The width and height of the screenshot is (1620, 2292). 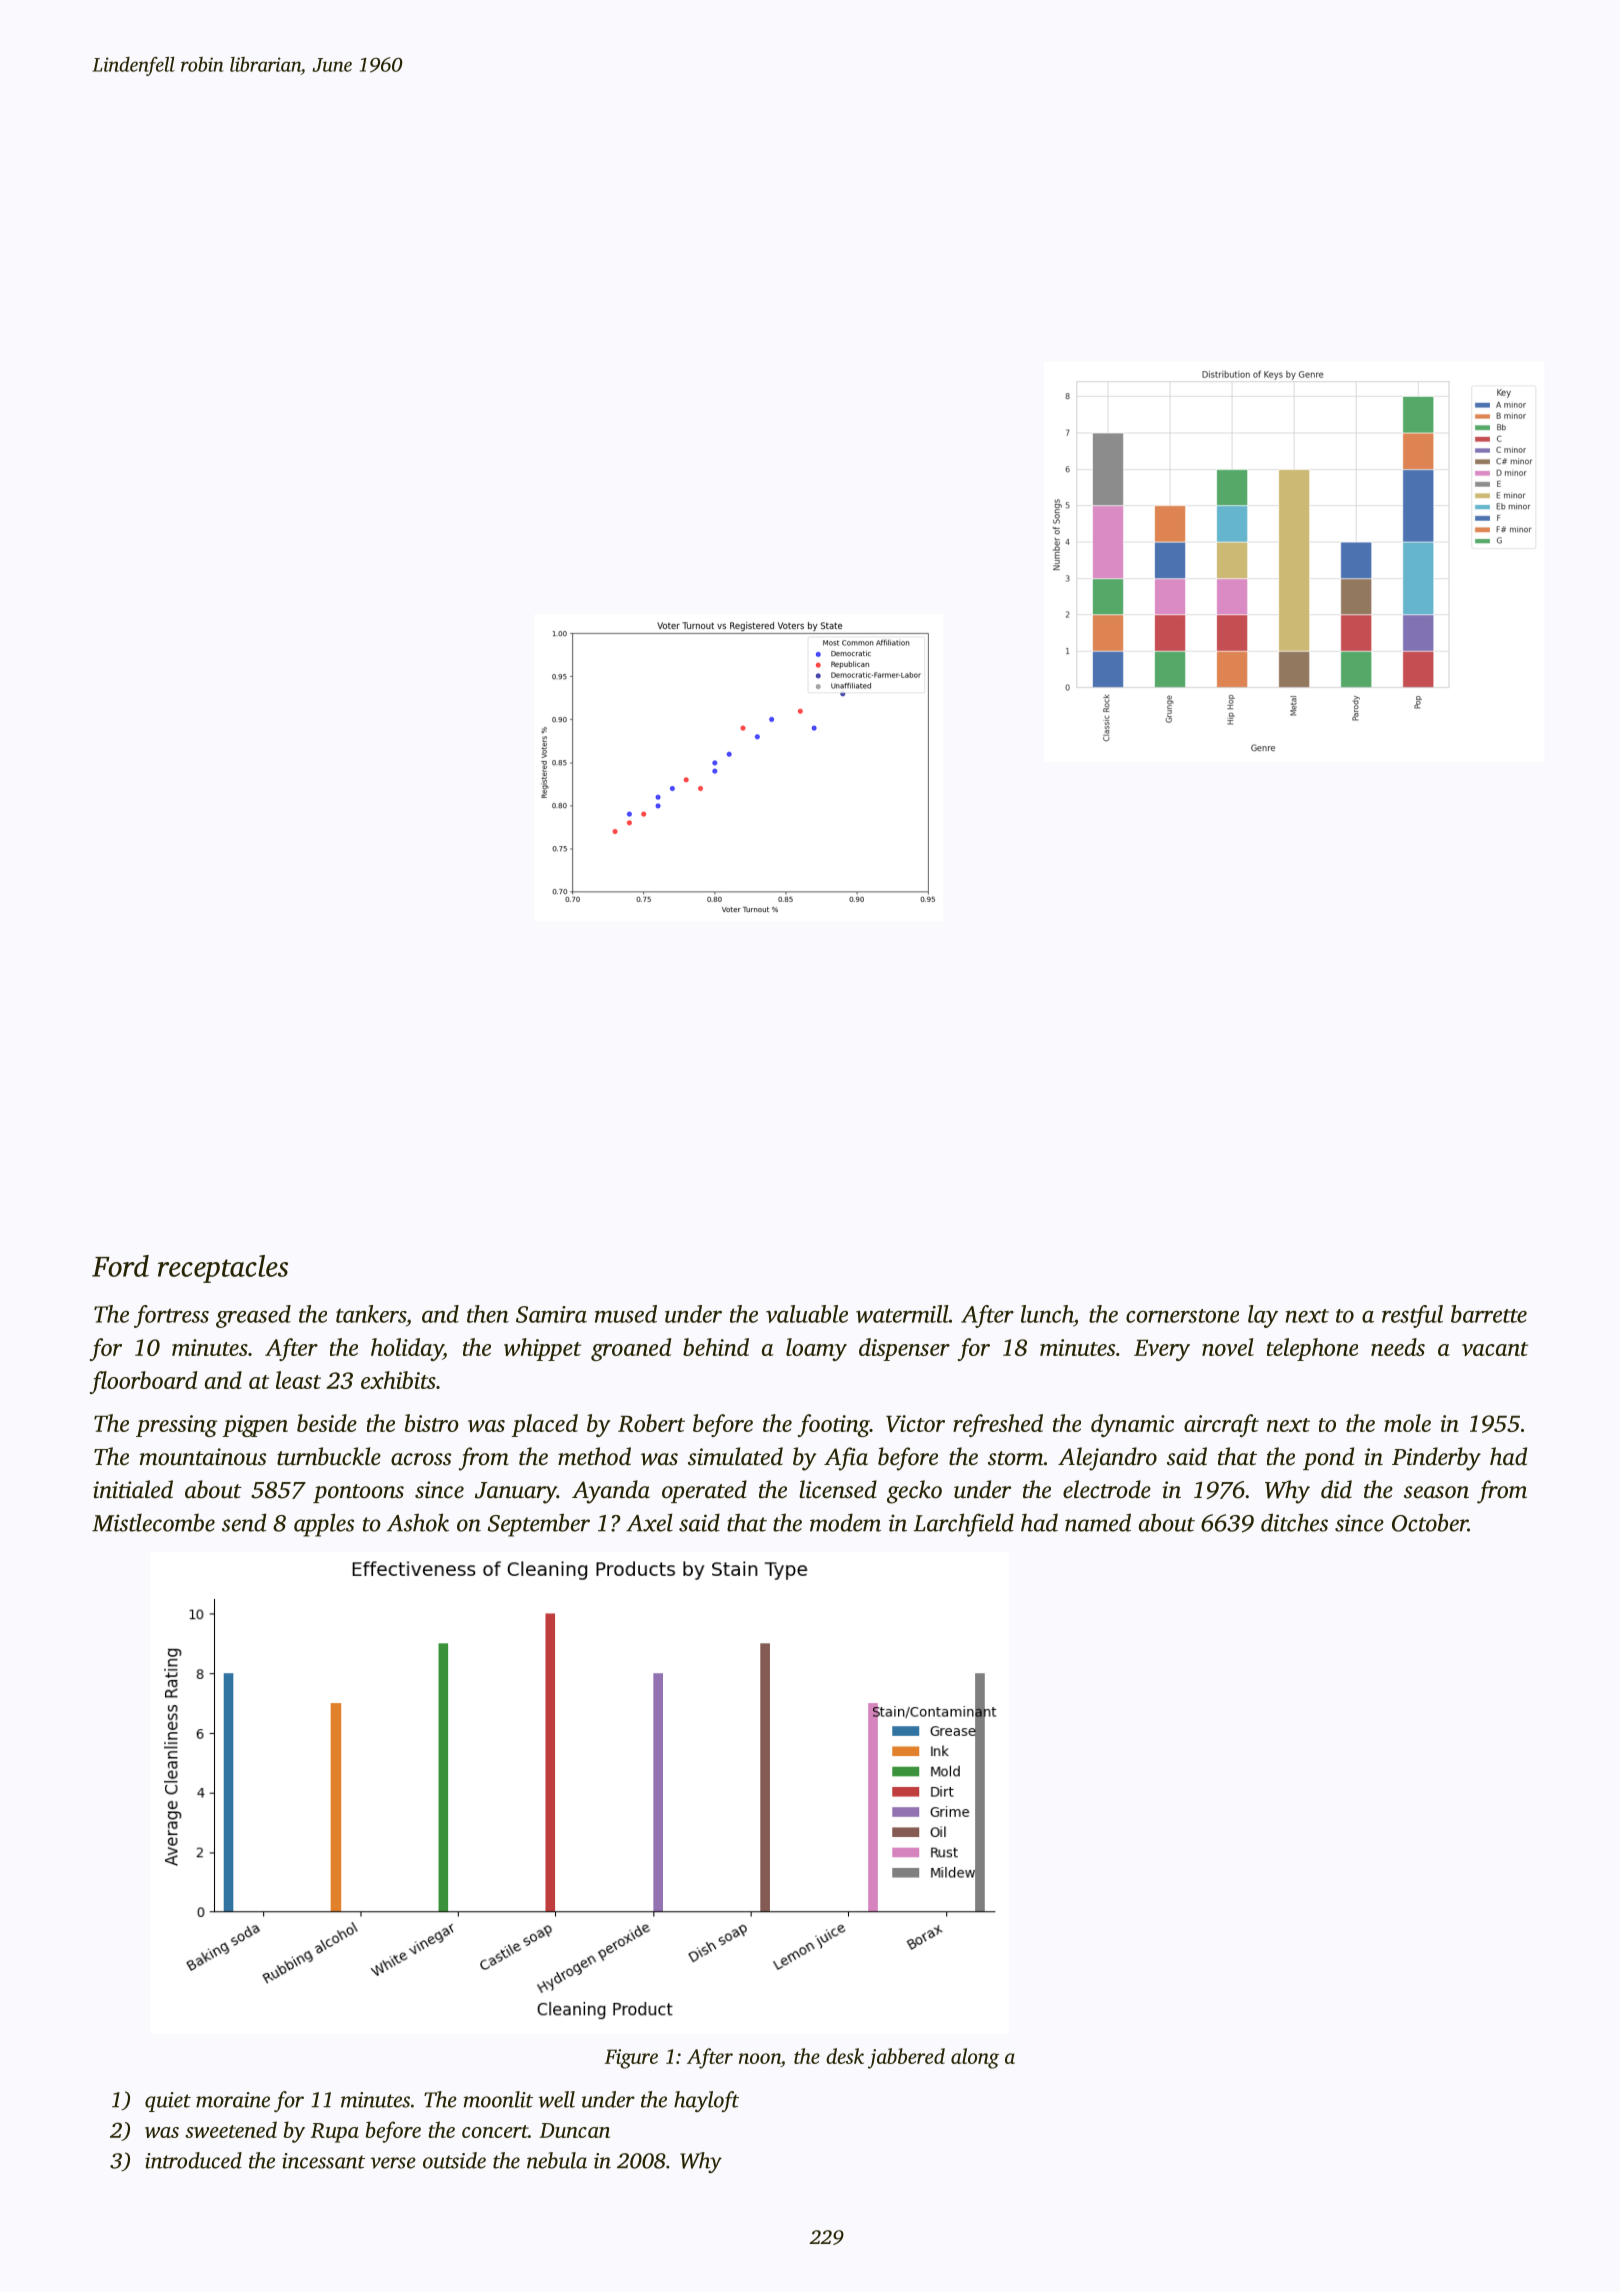 I want to click on quiet, so click(x=168, y=2102).
